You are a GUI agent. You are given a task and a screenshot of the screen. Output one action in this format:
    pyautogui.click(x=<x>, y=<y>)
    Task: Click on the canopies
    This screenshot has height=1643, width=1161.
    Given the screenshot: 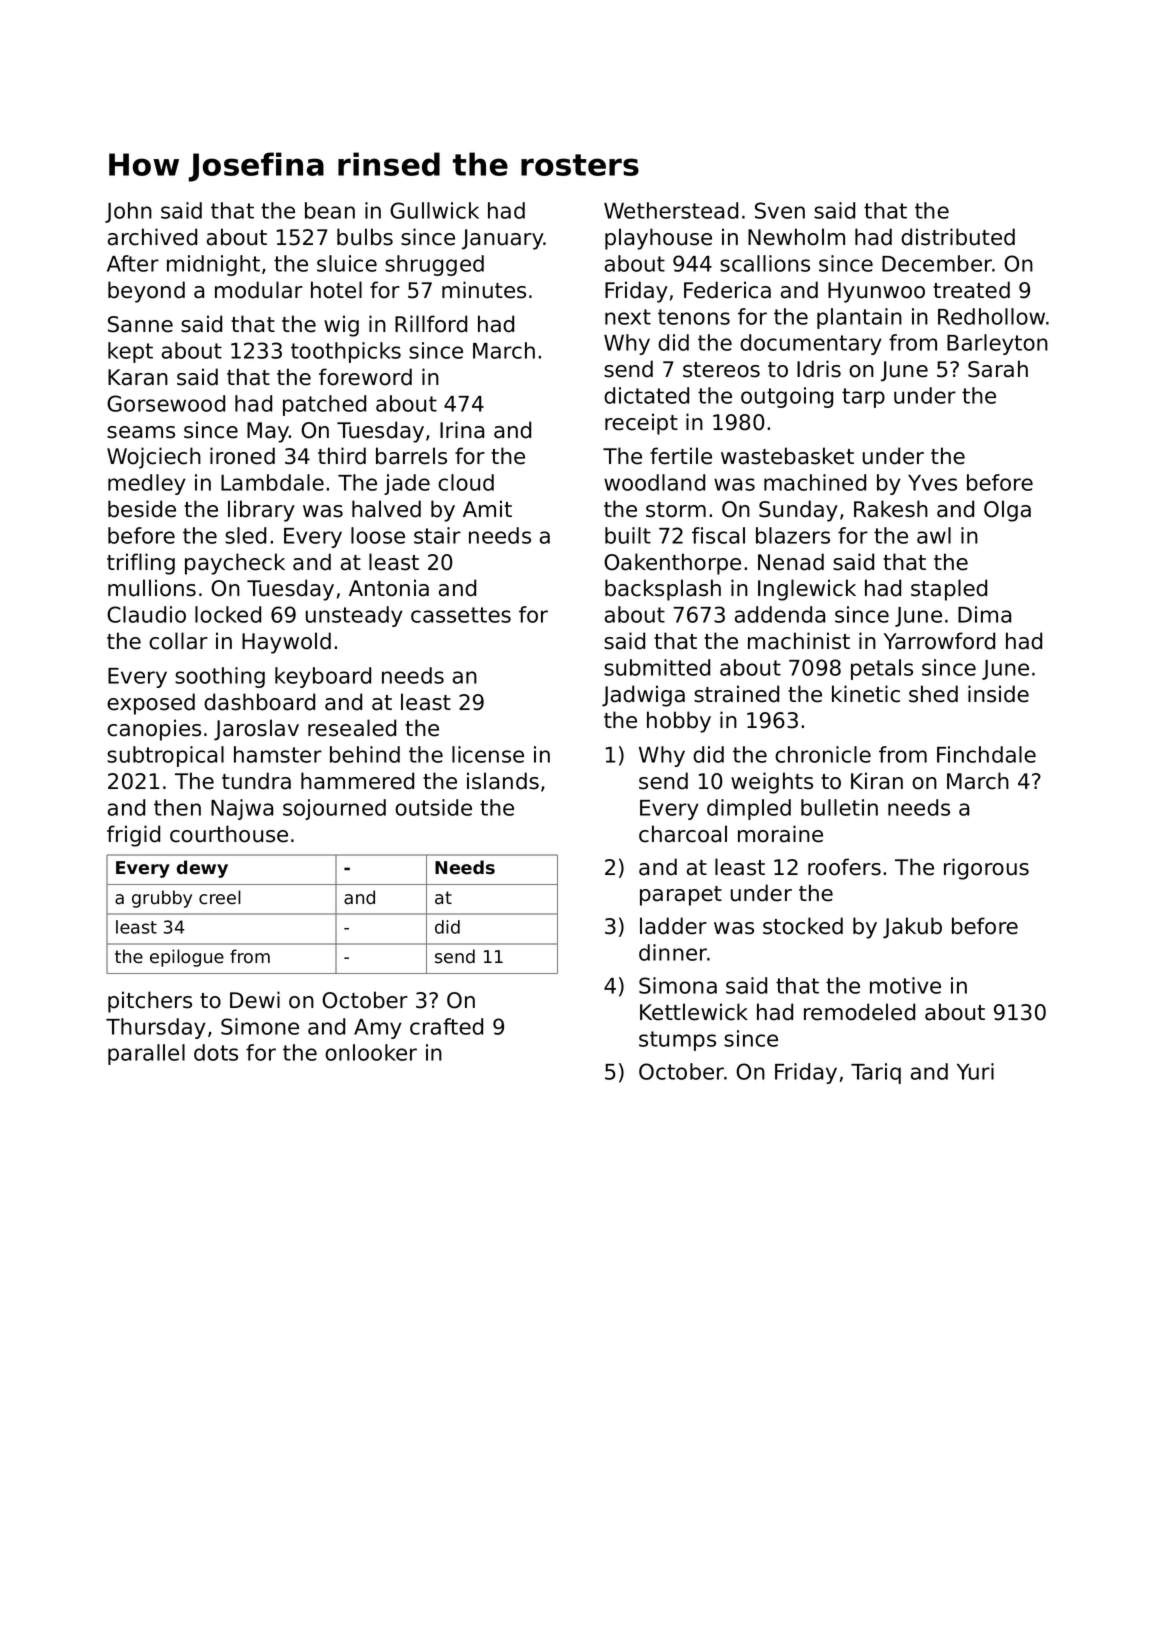 What is the action you would take?
    pyautogui.click(x=154, y=730)
